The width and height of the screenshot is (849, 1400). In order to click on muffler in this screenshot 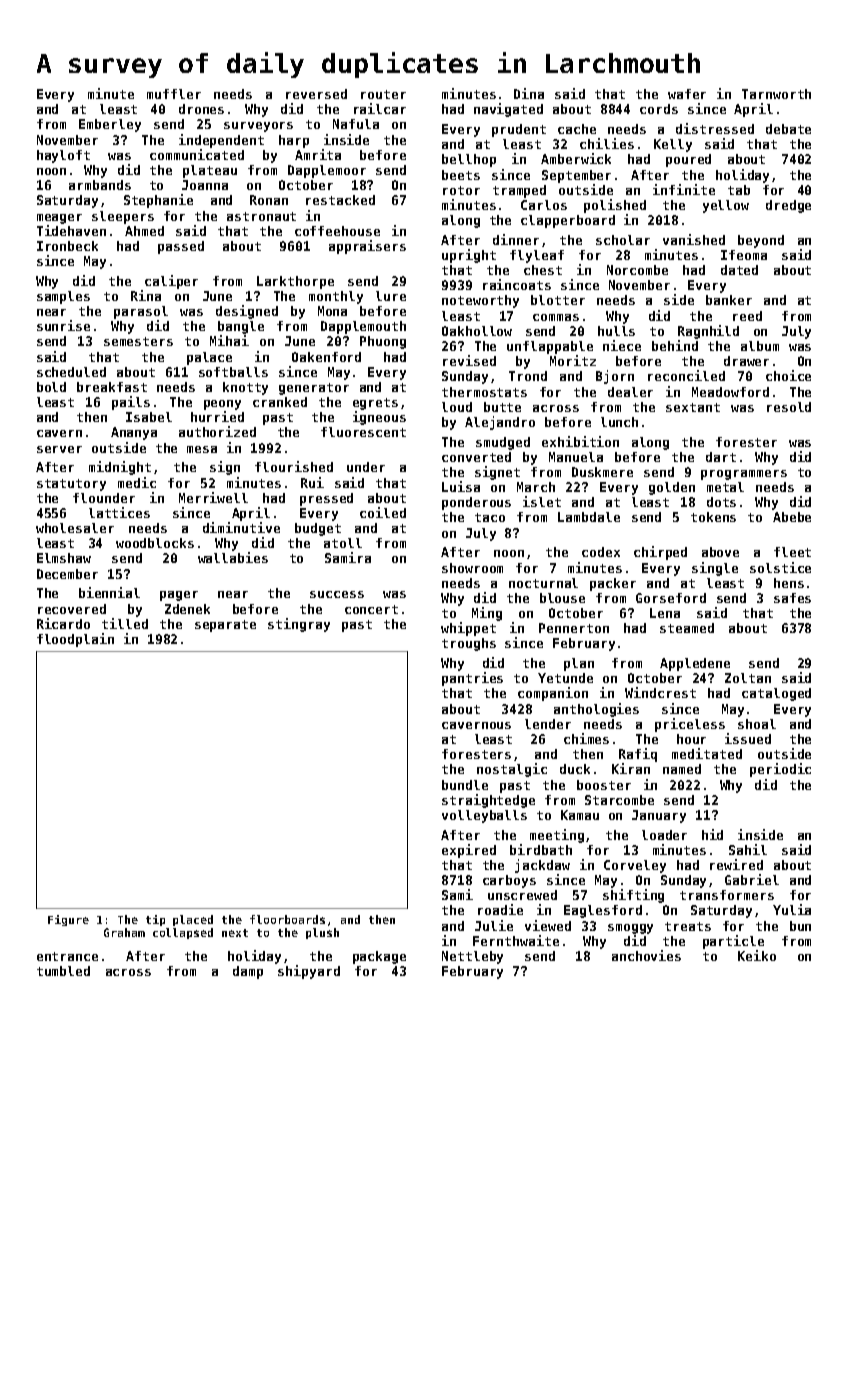, I will do `click(174, 94)`.
